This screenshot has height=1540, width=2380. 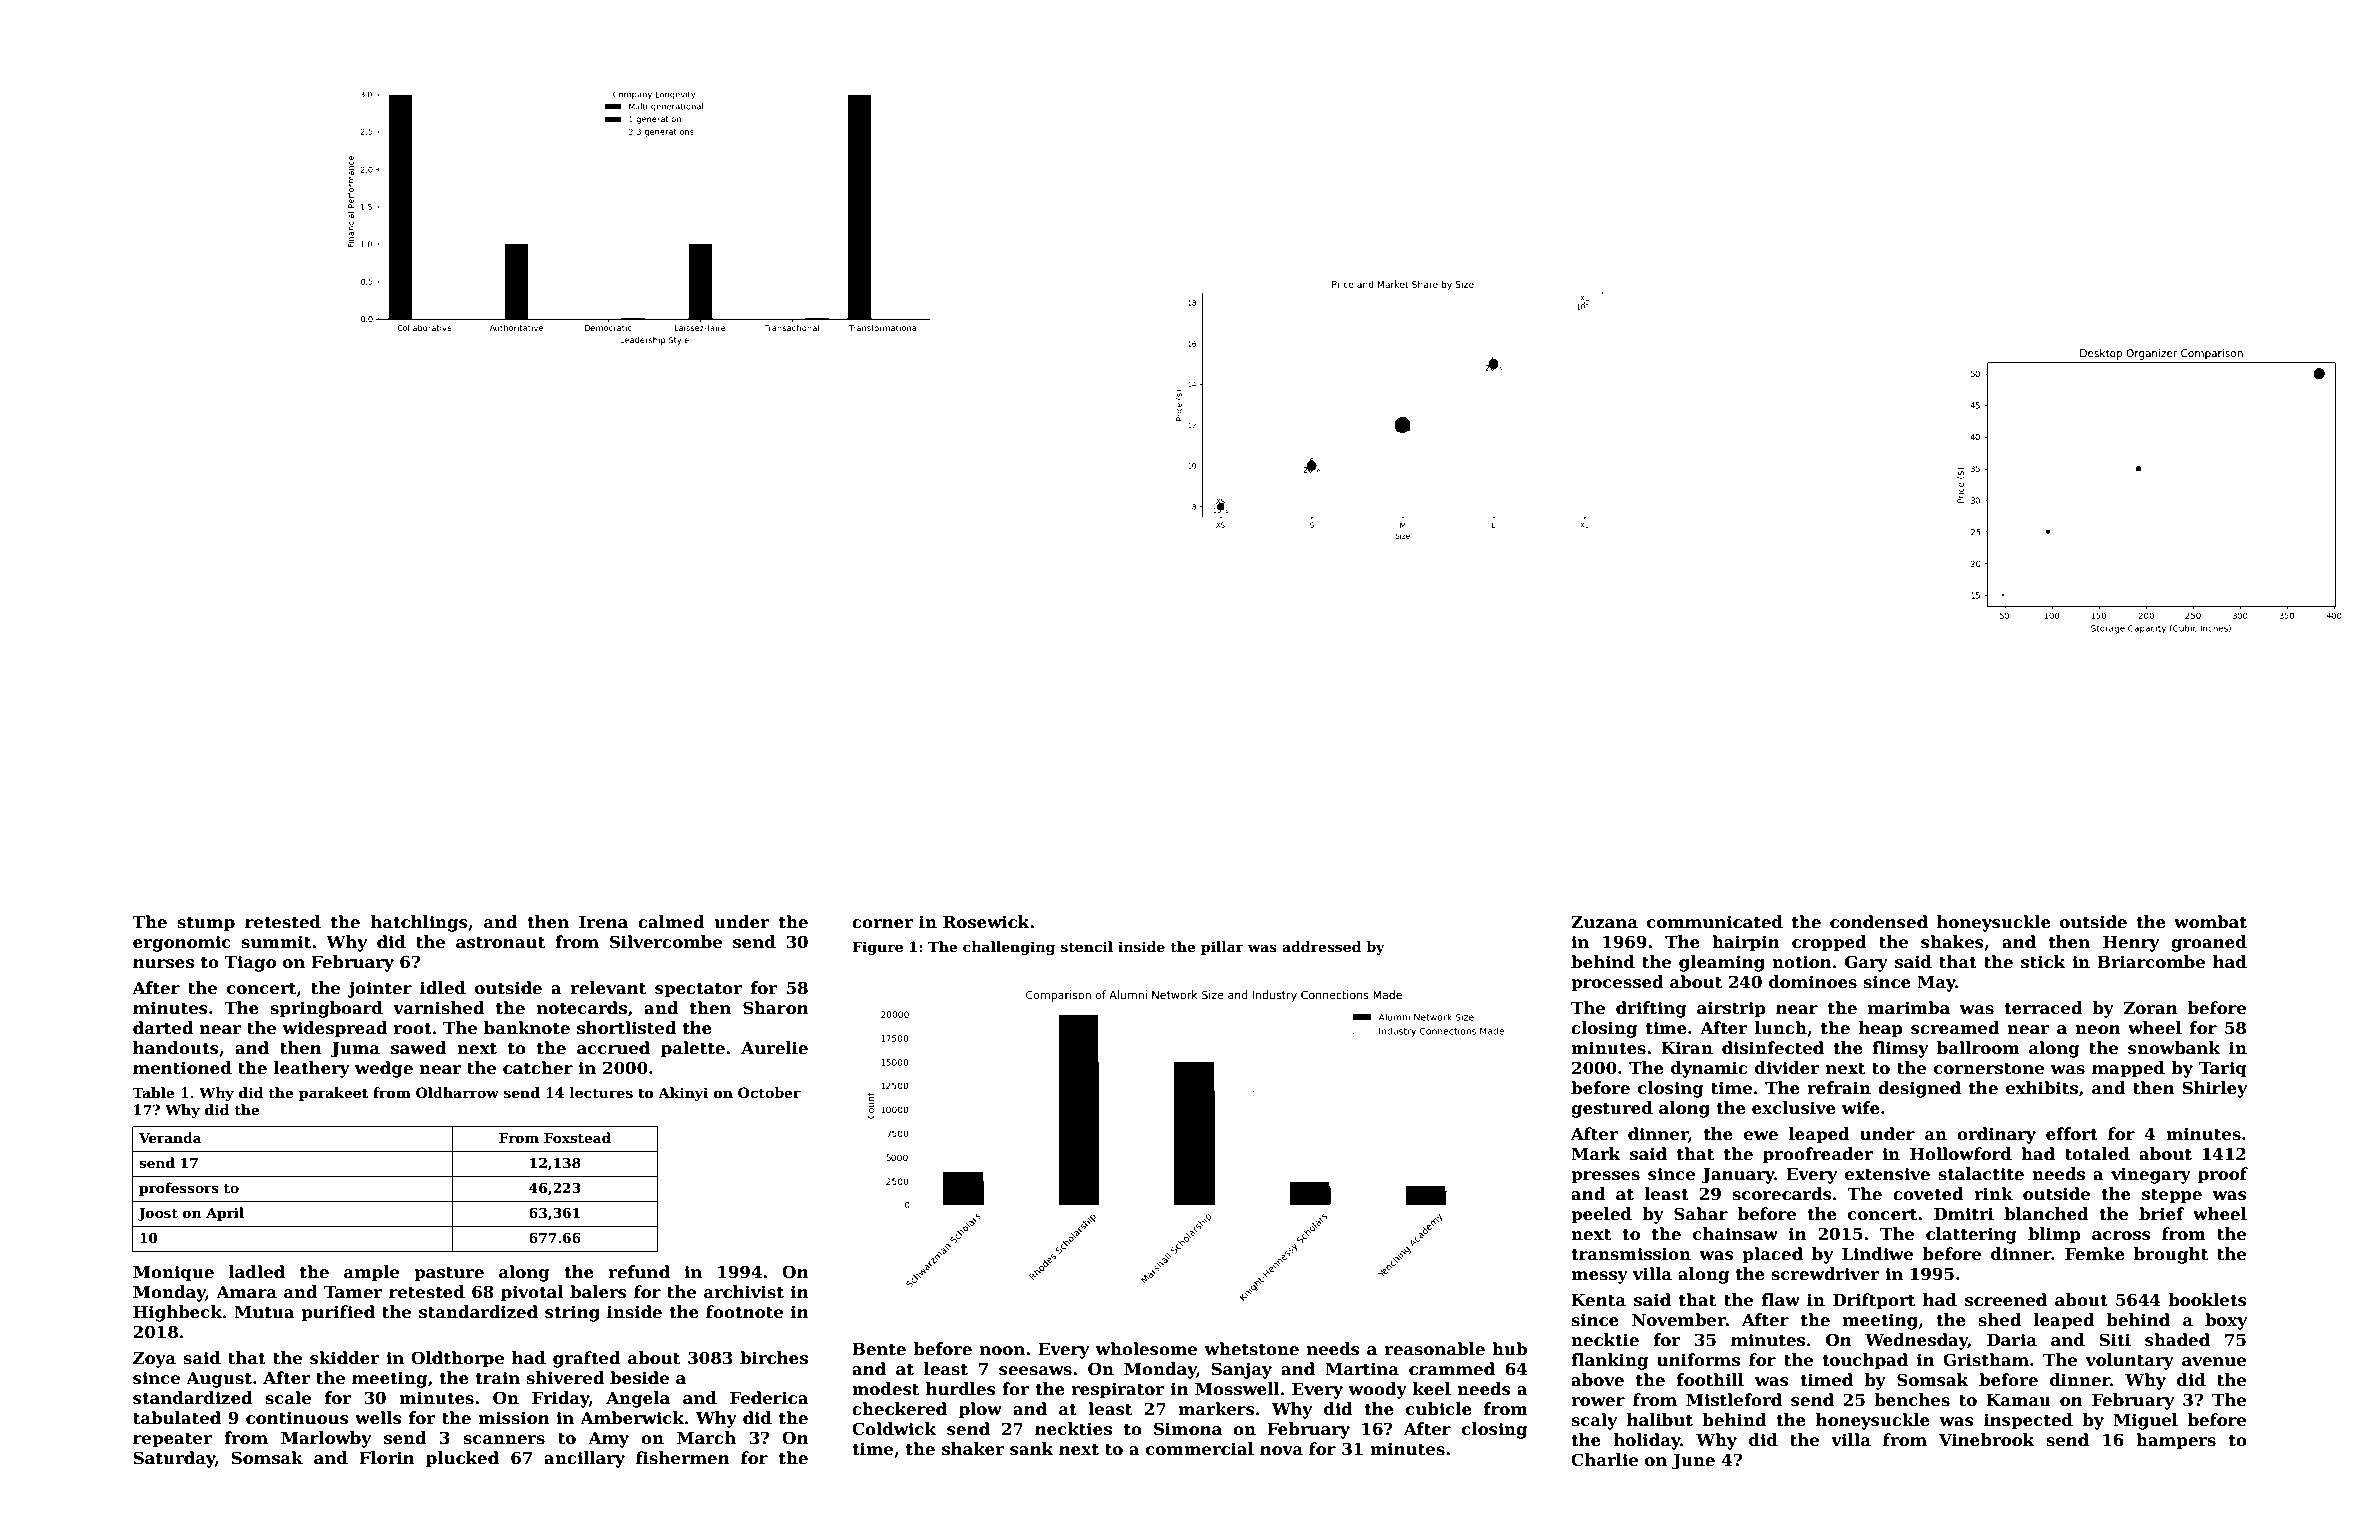 What do you see at coordinates (683, 1458) in the screenshot?
I see `fishermen` at bounding box center [683, 1458].
